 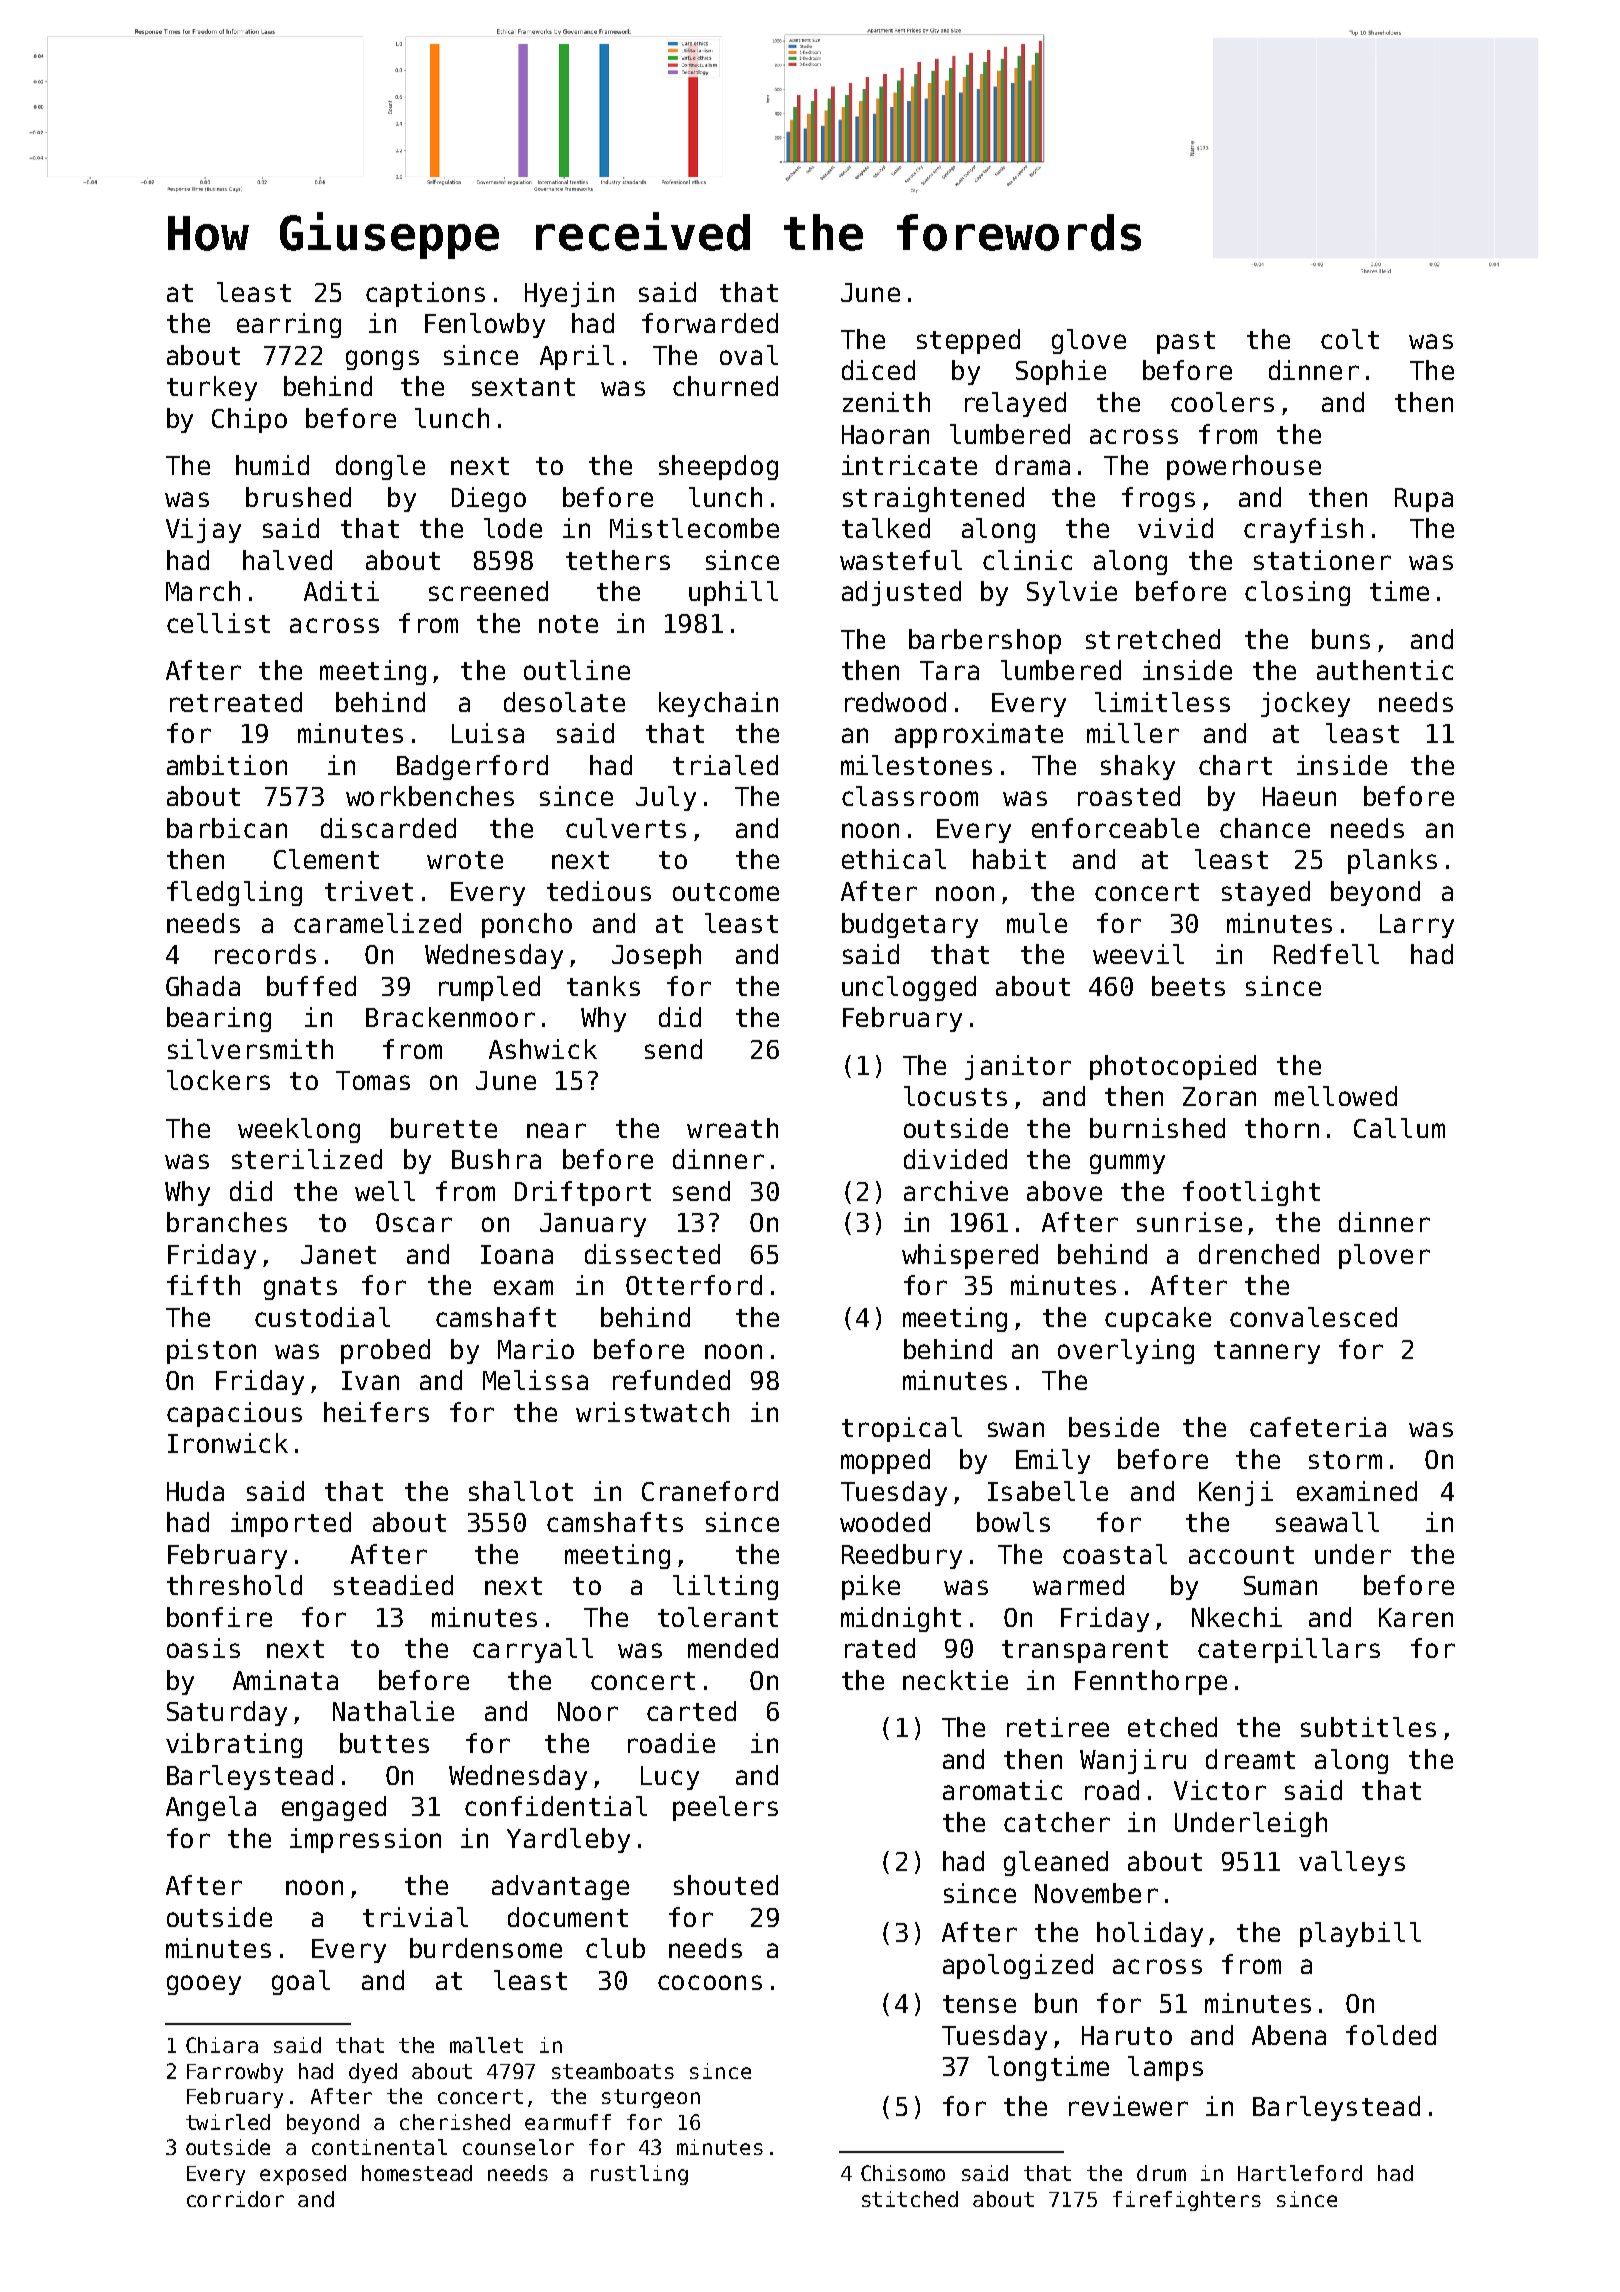 What do you see at coordinates (1186, 342) in the image?
I see `past` at bounding box center [1186, 342].
